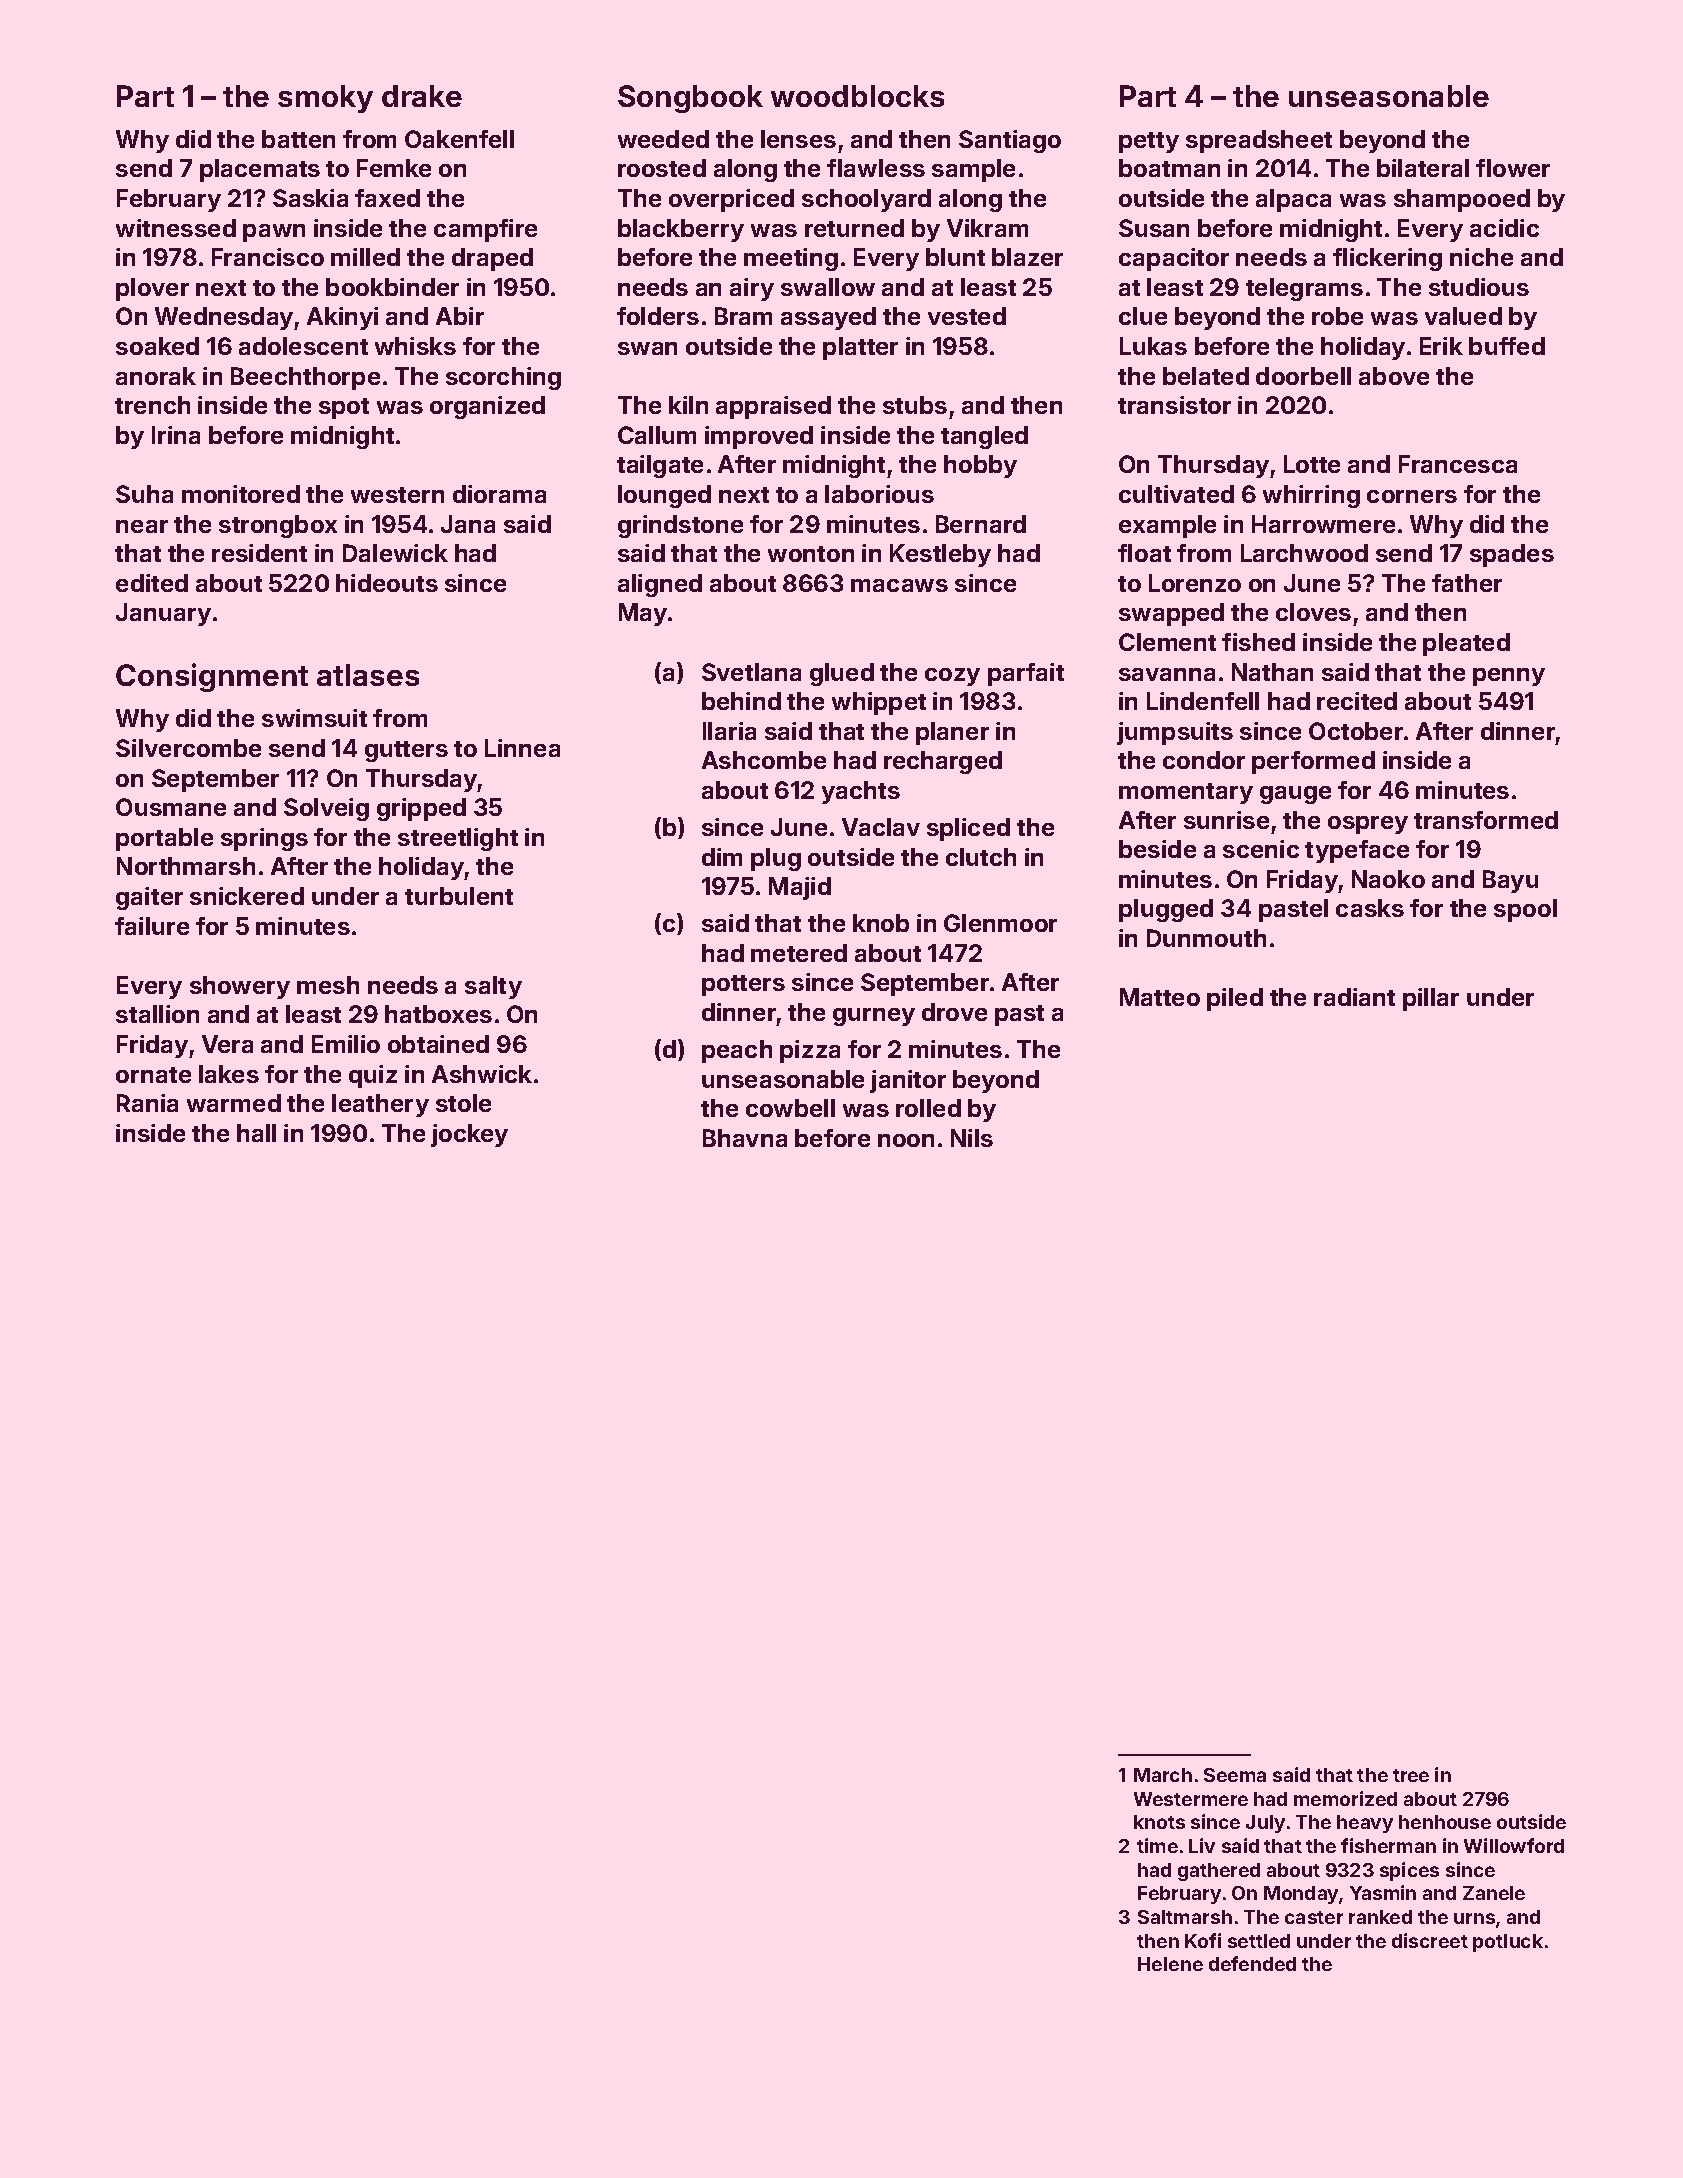 Image resolution: width=1683 pixels, height=2178 pixels. I want to click on spreadsheet, so click(1259, 141).
